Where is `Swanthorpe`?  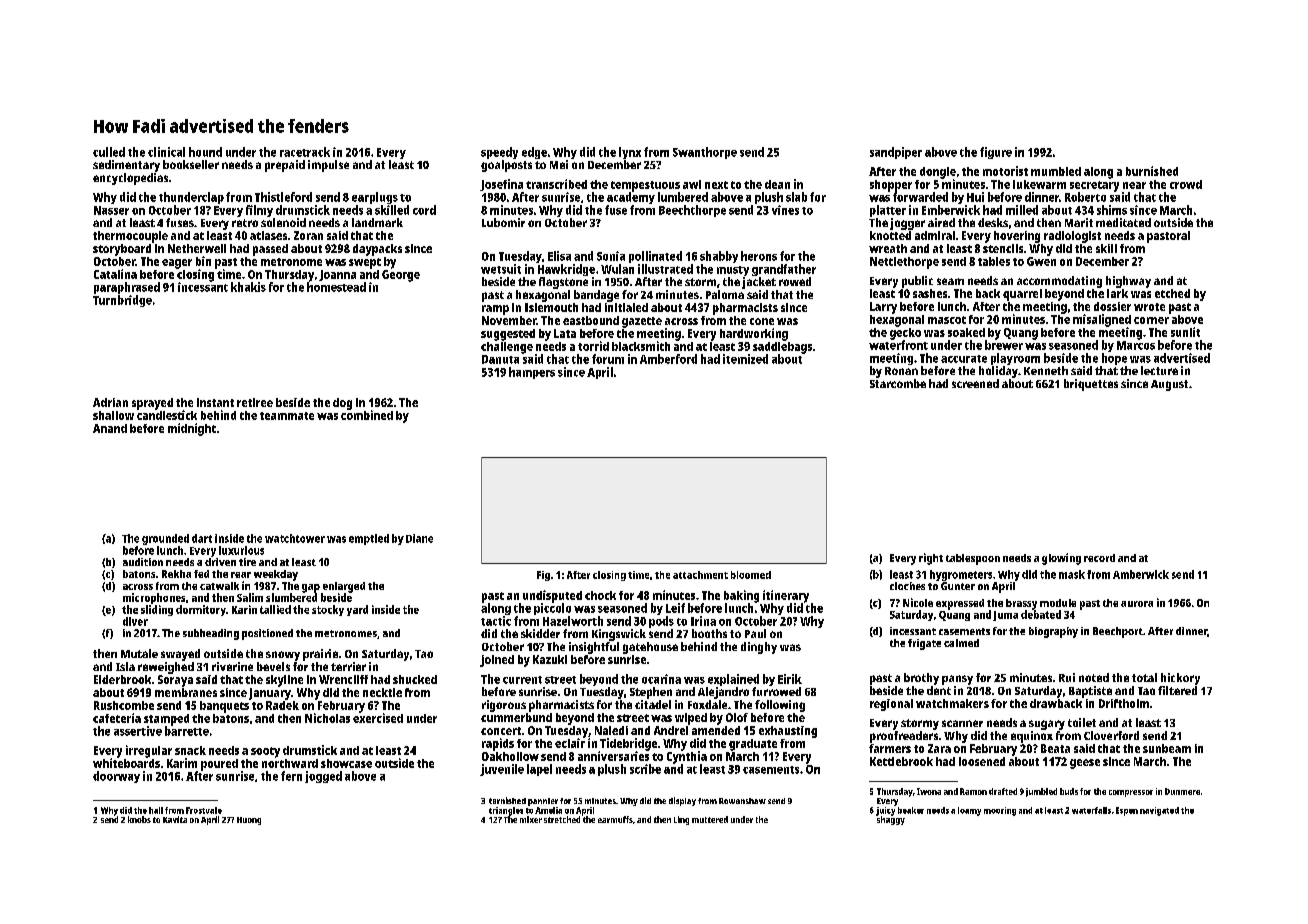 Swanthorpe is located at coordinates (705, 153).
